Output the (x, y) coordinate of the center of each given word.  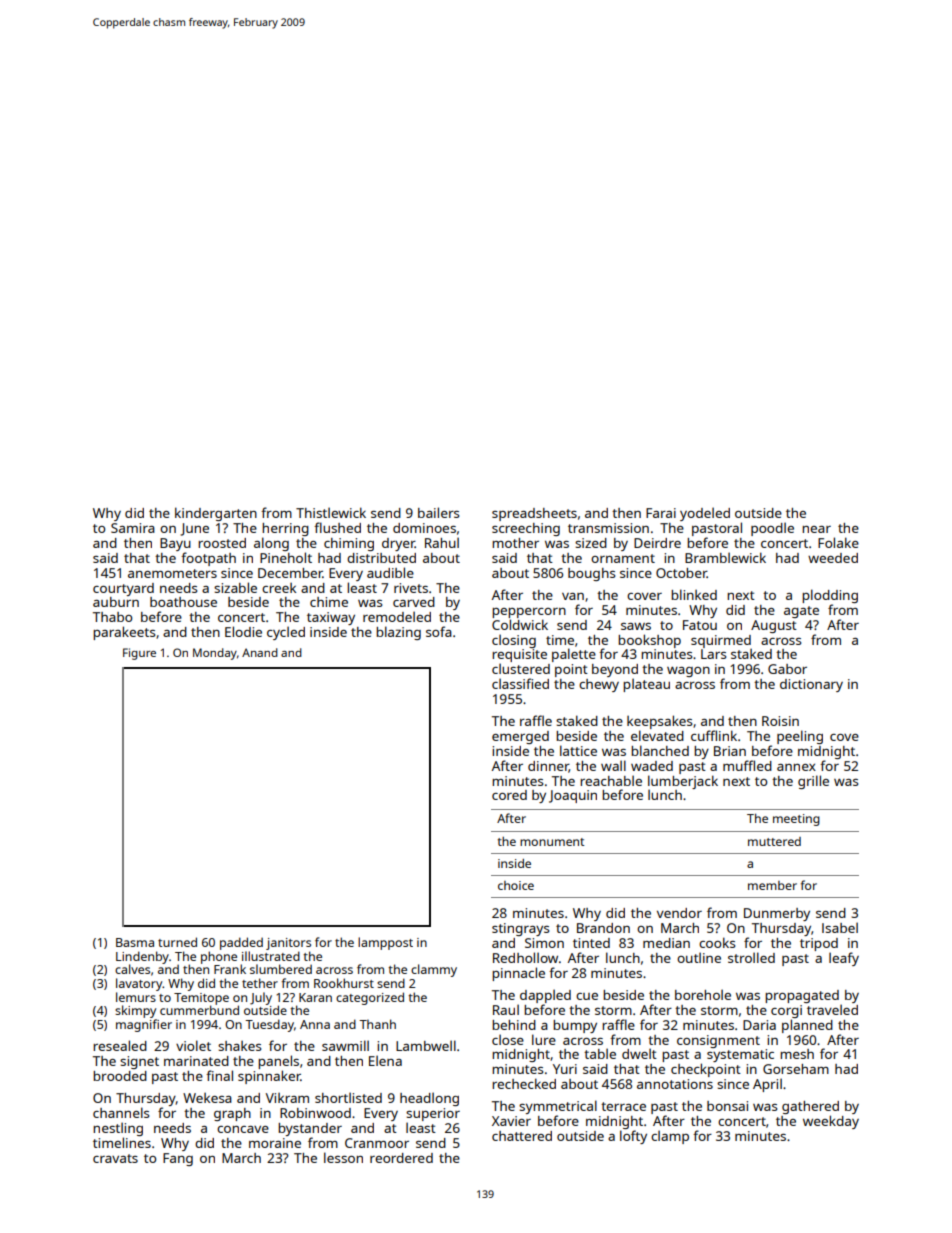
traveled (832, 1009)
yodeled (705, 514)
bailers (438, 512)
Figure (139, 654)
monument (552, 842)
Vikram (287, 1098)
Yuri (565, 1069)
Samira (133, 528)
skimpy (135, 1011)
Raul (506, 1009)
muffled (747, 765)
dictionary (811, 685)
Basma (135, 942)
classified (520, 683)
